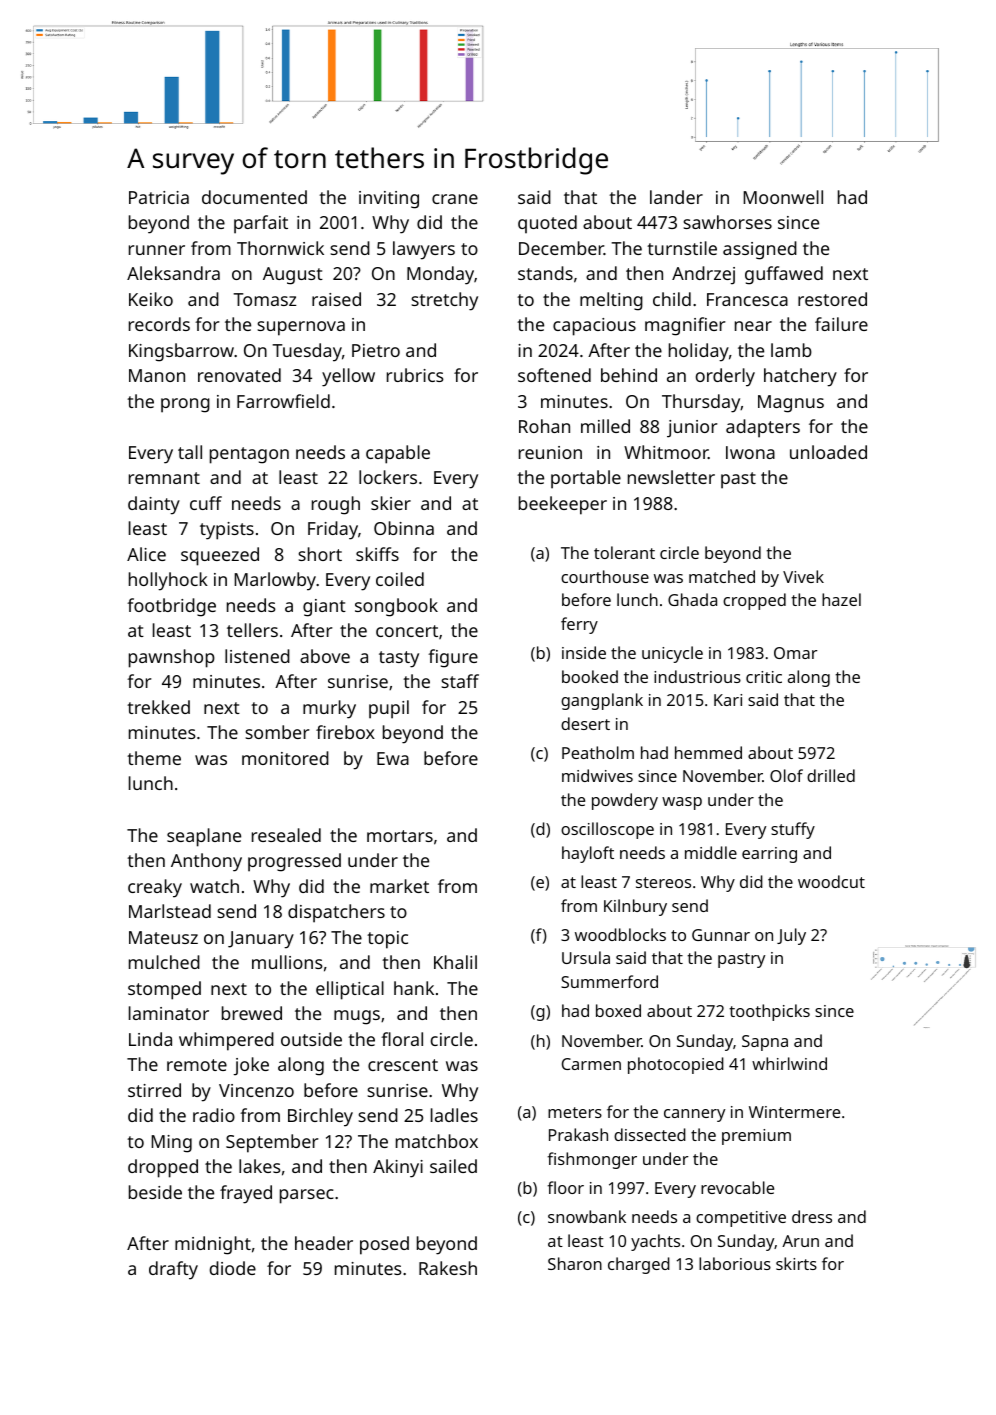  What do you see at coordinates (389, 200) in the screenshot?
I see `inviting` at bounding box center [389, 200].
